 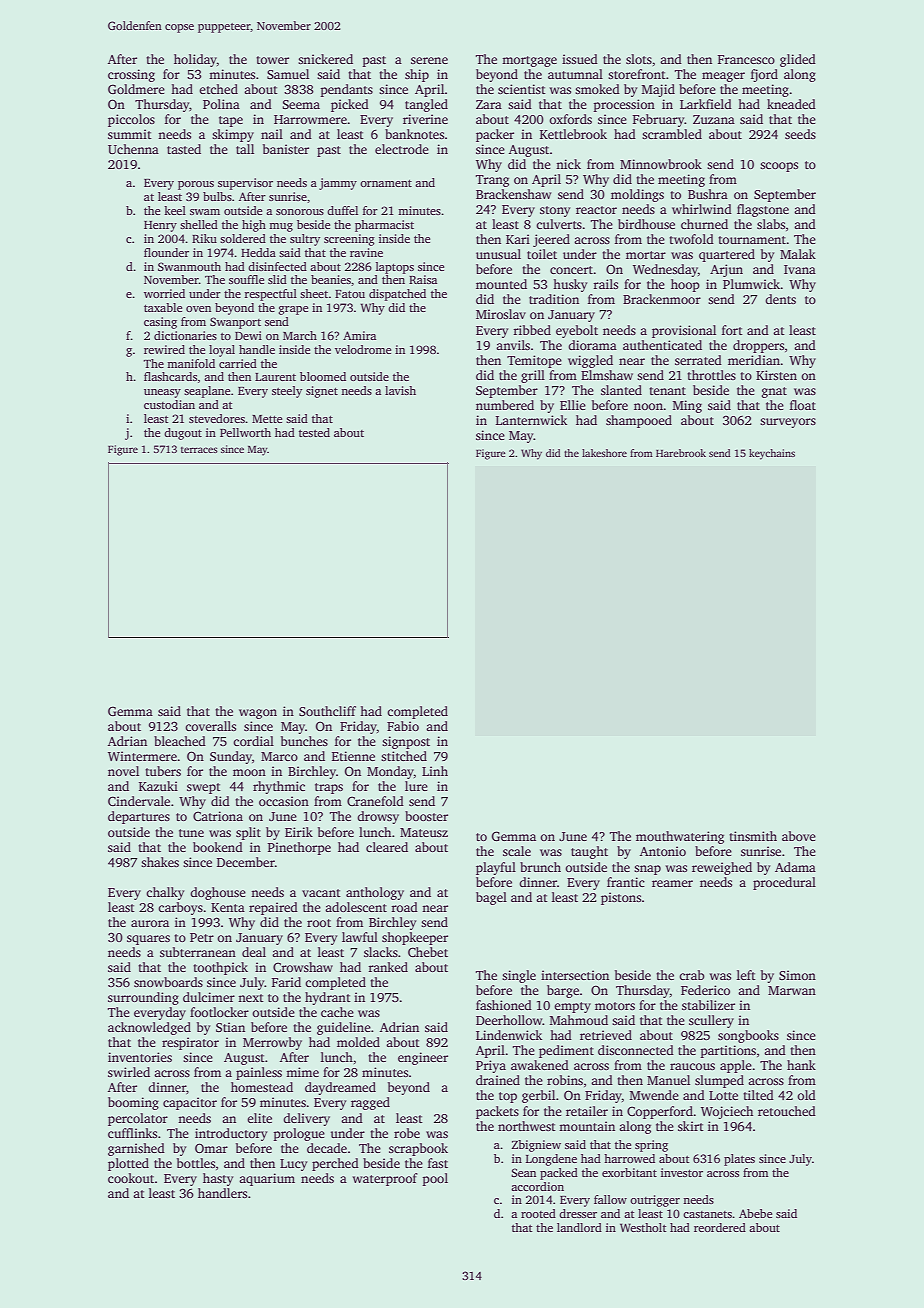 What do you see at coordinates (540, 867) in the screenshot?
I see `brunch` at bounding box center [540, 867].
